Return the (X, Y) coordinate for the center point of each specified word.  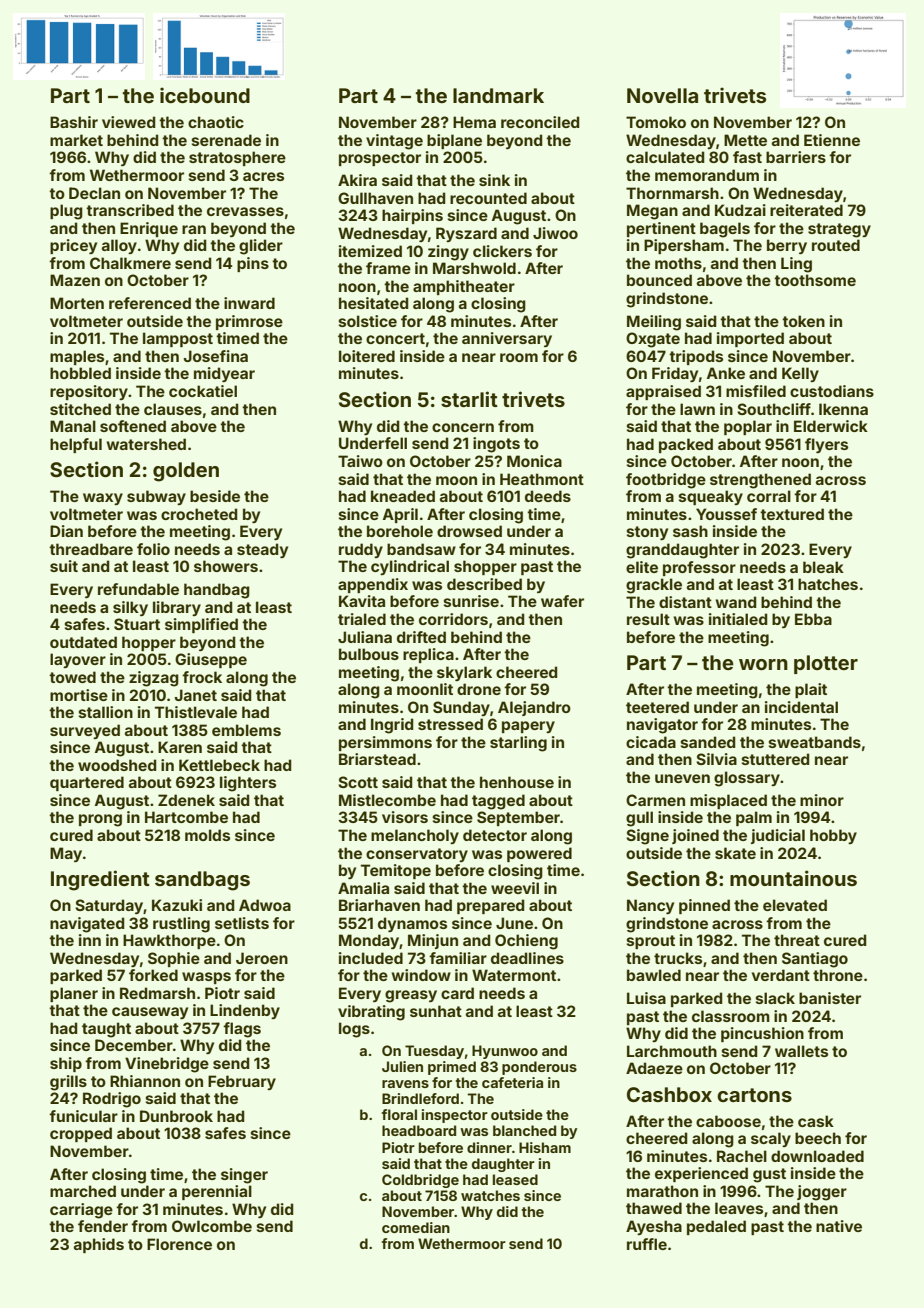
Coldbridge (420, 1181)
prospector (380, 159)
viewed (129, 122)
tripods (696, 357)
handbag (217, 591)
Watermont (514, 975)
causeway (150, 1013)
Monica (534, 461)
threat (797, 940)
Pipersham (684, 246)
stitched (80, 409)
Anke (726, 373)
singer (244, 1176)
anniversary (507, 339)
